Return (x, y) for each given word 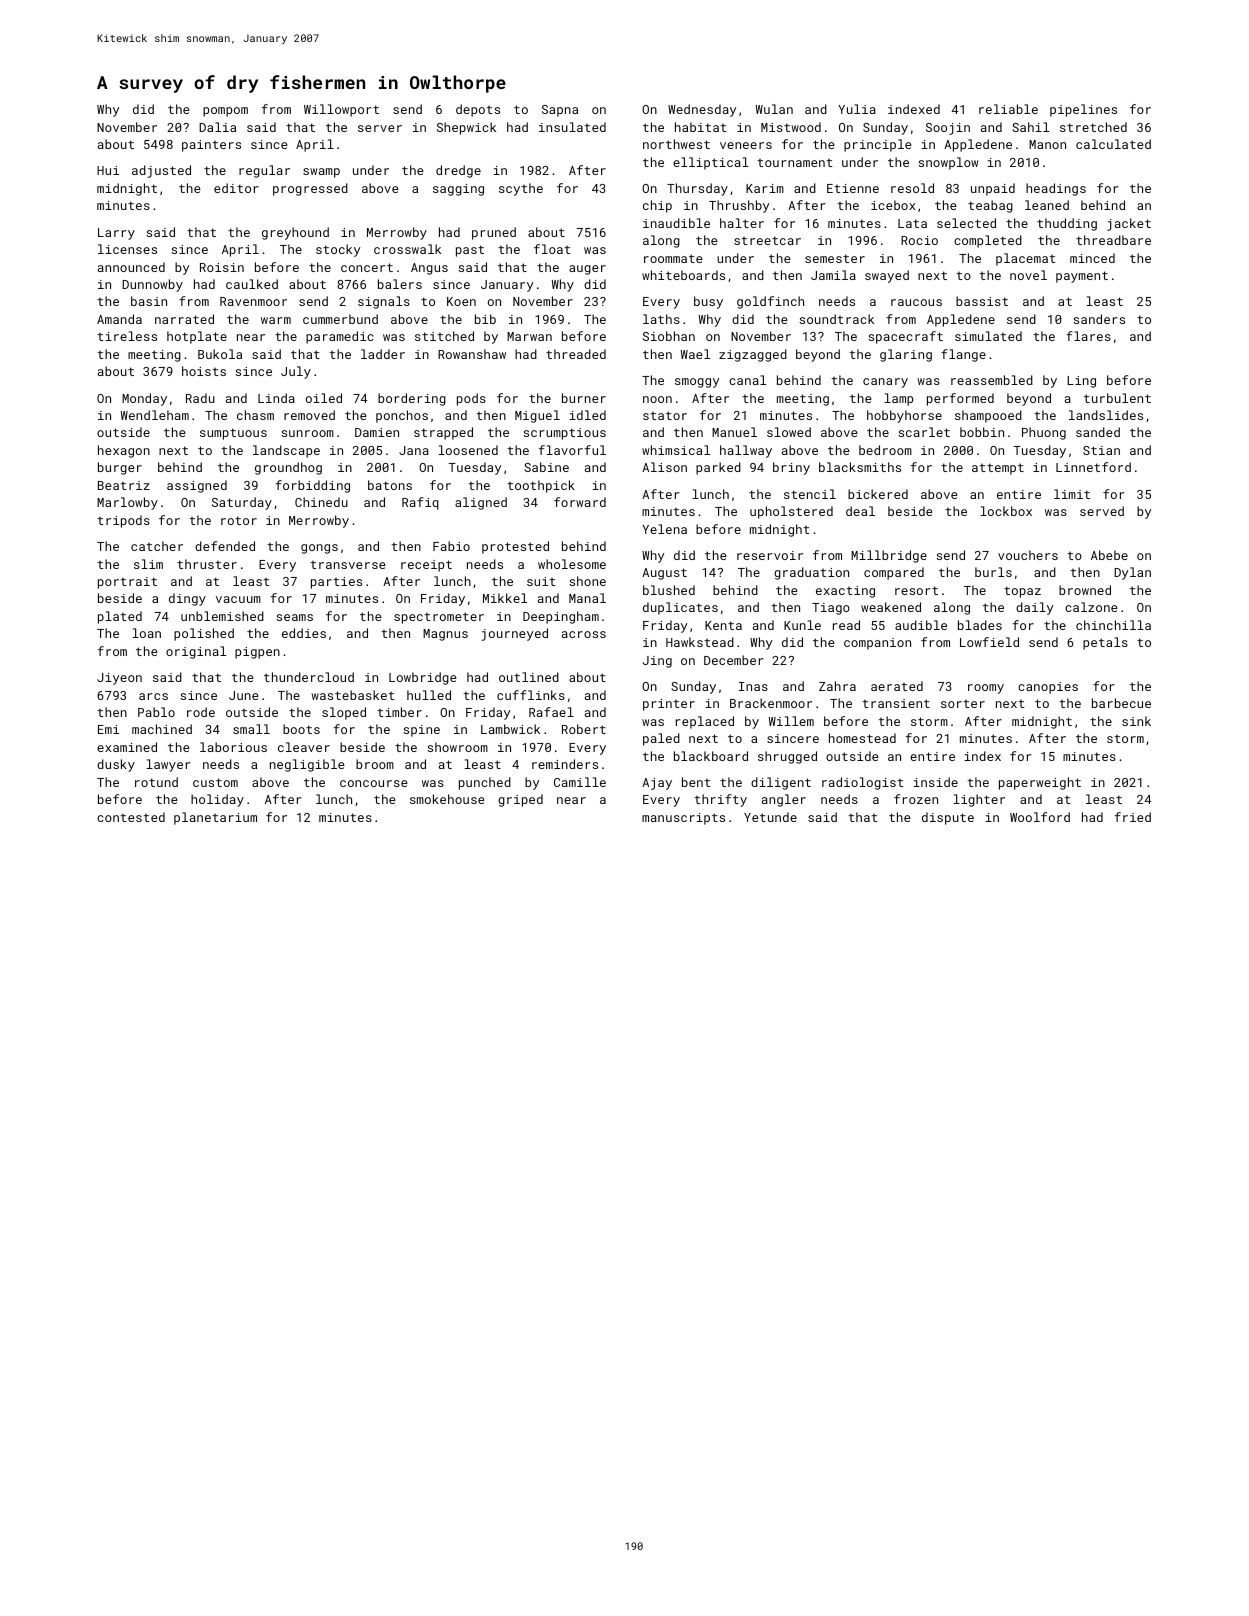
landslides (1106, 415)
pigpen (257, 653)
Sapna (560, 111)
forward (580, 502)
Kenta (723, 625)
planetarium (215, 818)
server (380, 128)
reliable (1008, 109)
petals (1105, 643)
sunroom (307, 433)
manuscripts (683, 819)
